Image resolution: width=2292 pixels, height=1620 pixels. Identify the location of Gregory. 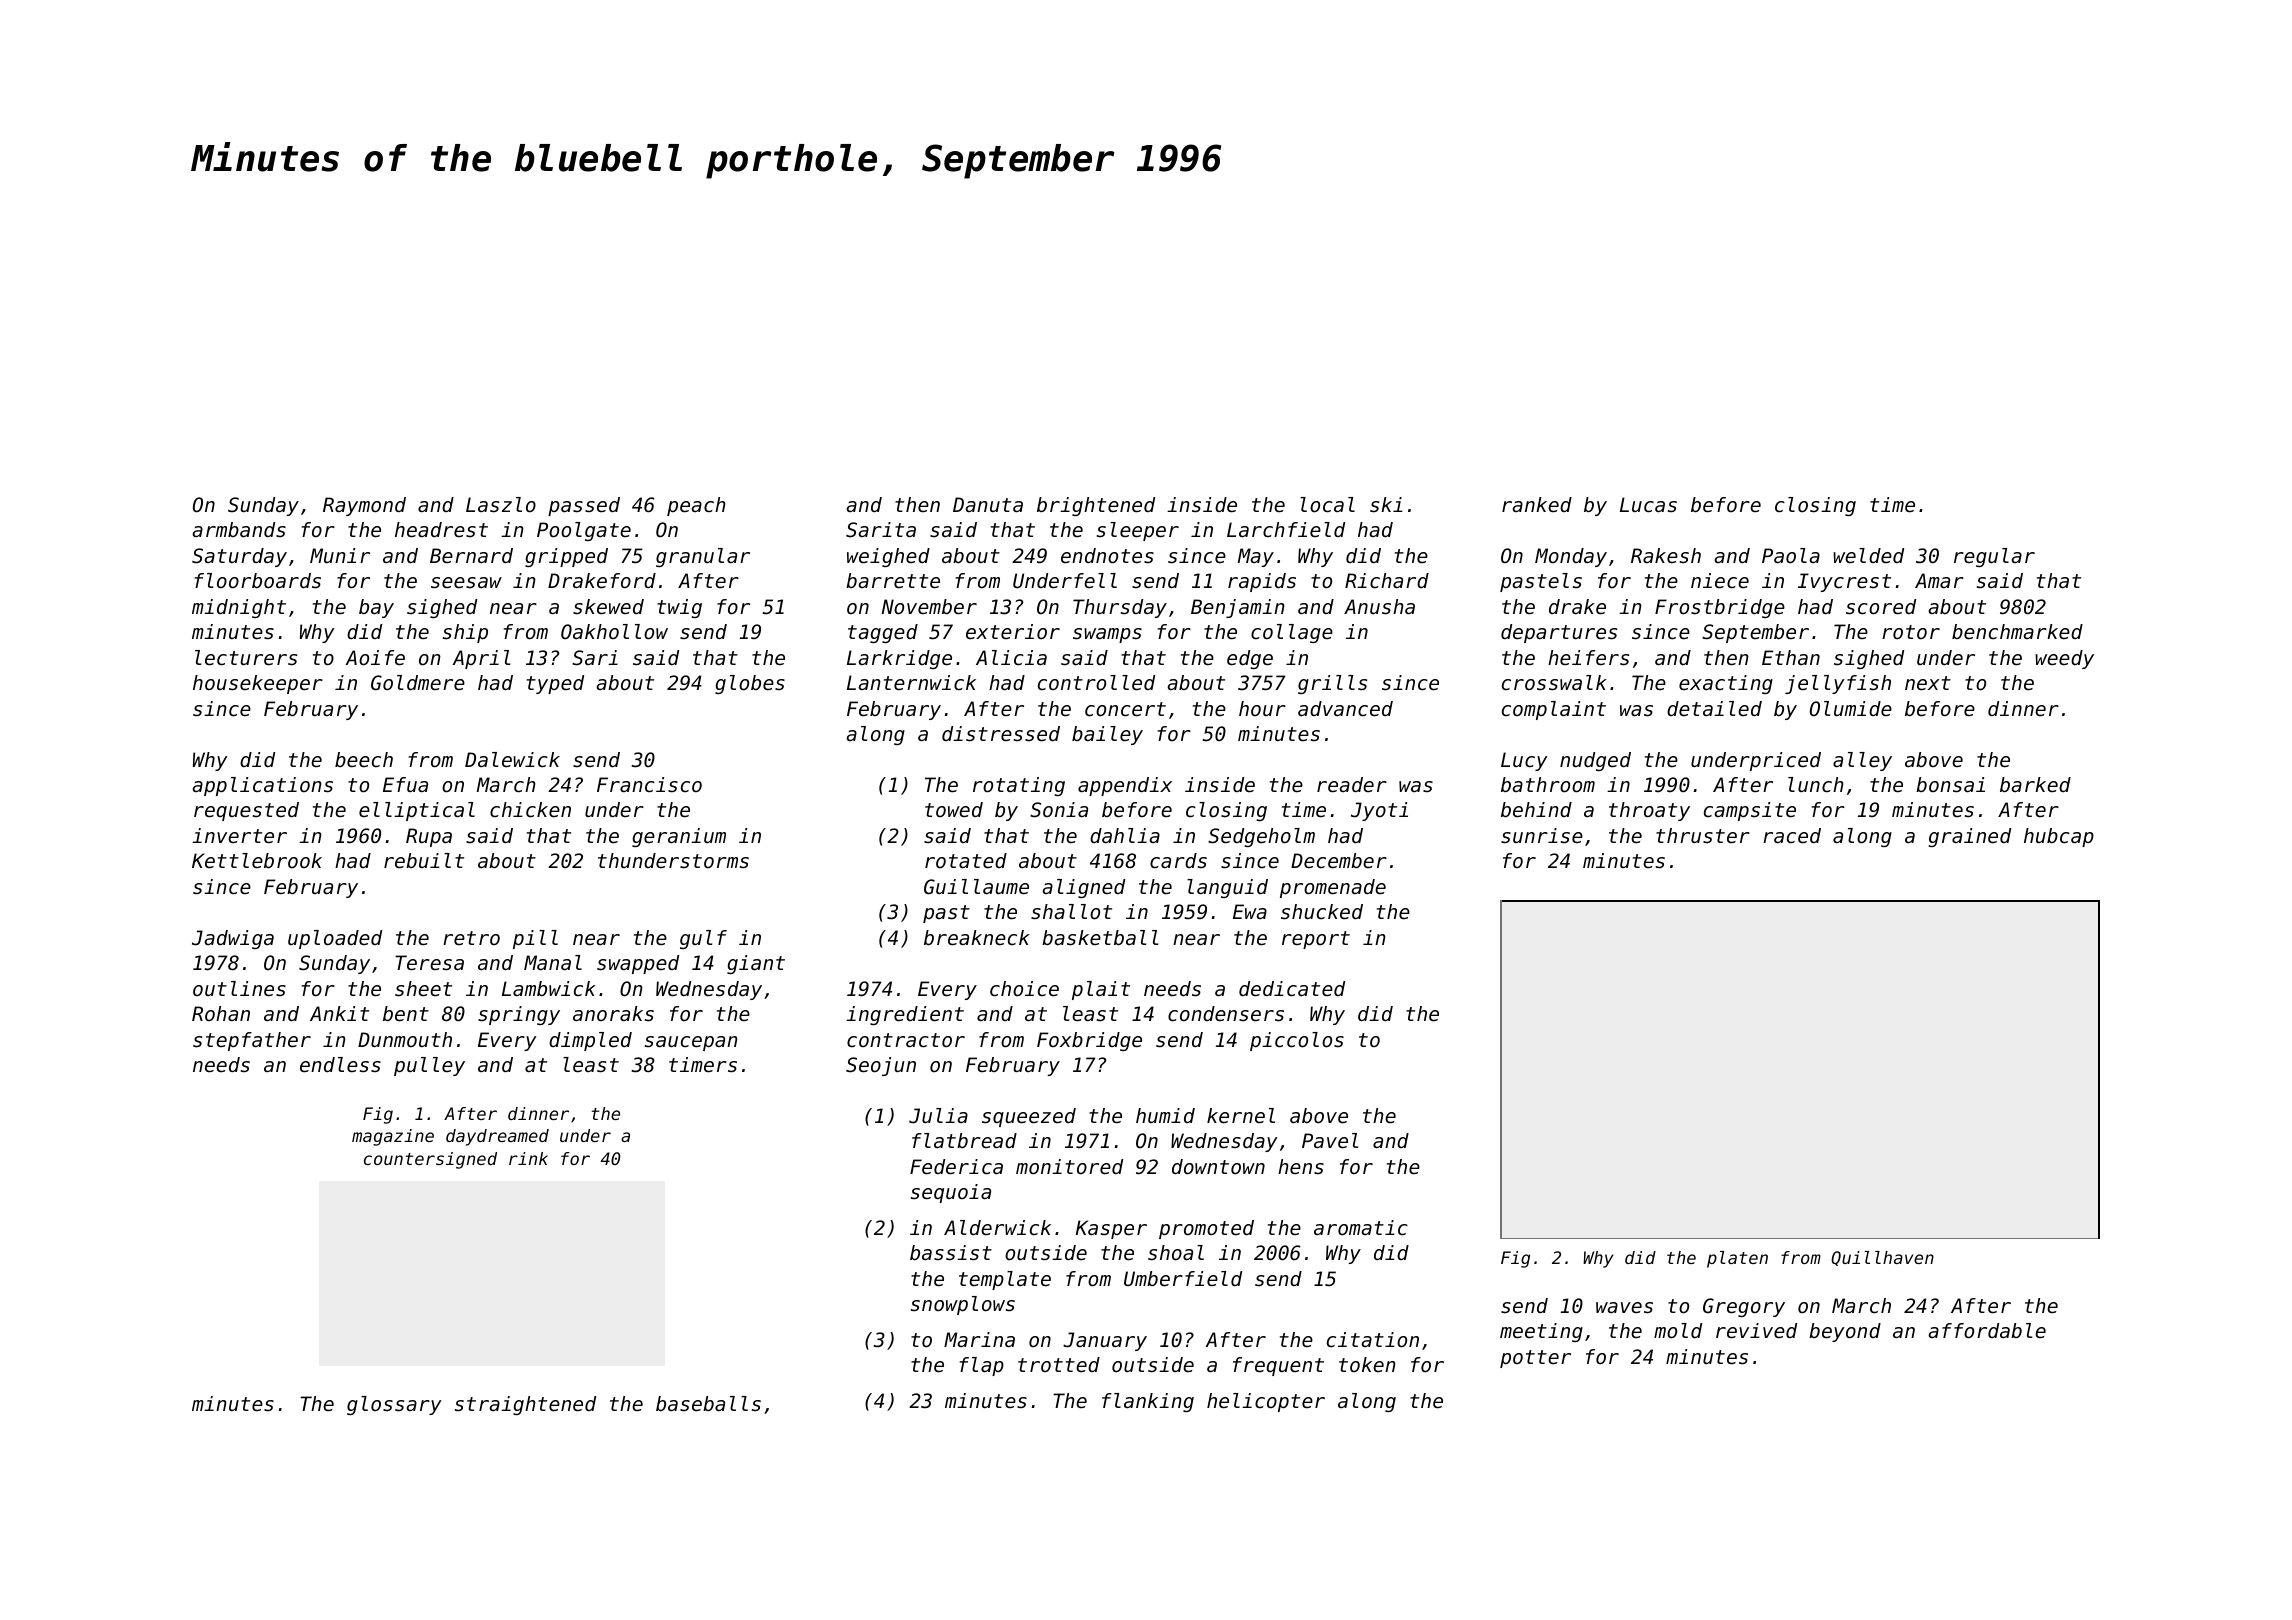
(1744, 1307).
